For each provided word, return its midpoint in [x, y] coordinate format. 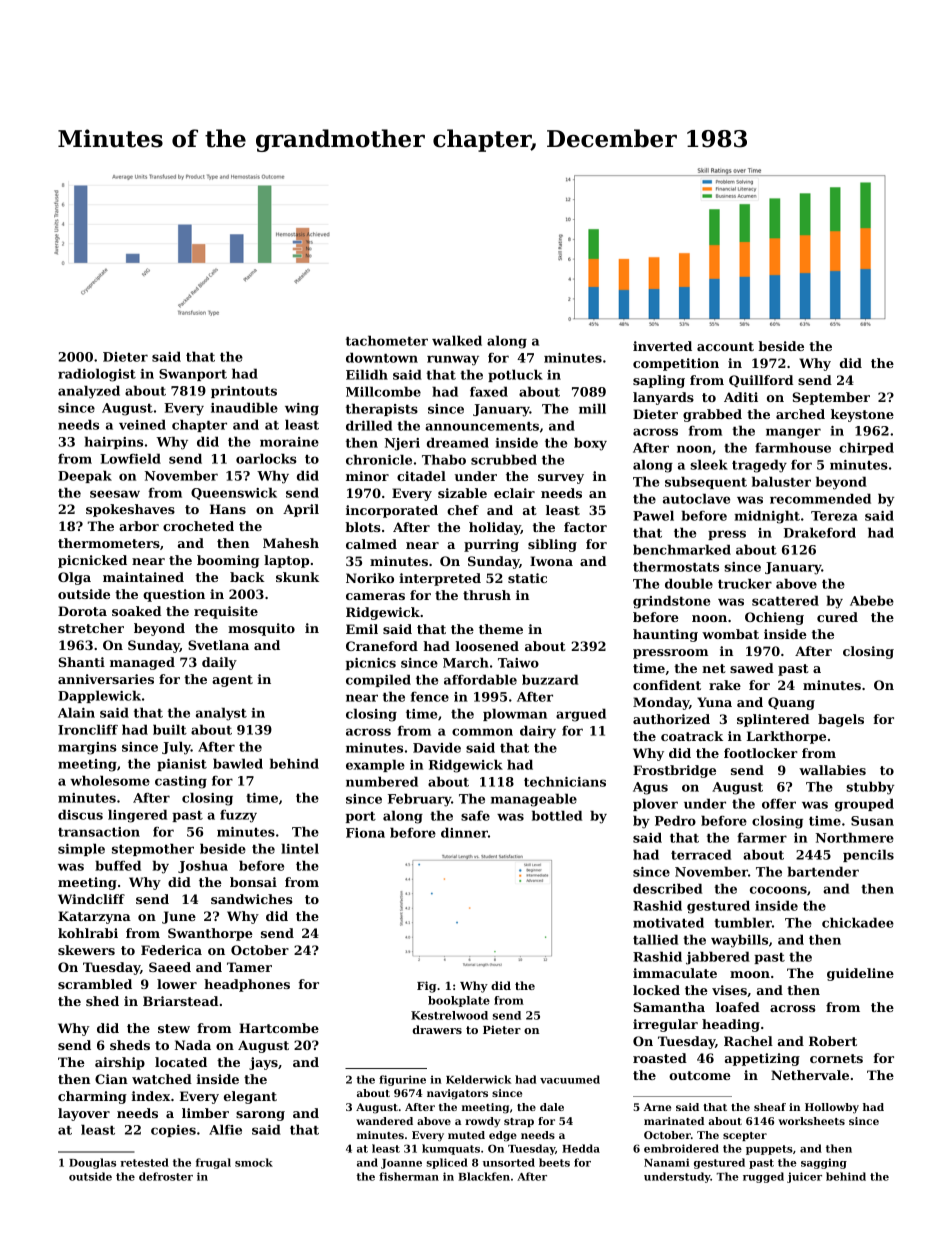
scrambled [95, 984]
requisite [226, 612]
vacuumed [570, 1079]
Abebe [872, 600]
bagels [841, 720]
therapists [382, 409]
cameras [375, 596]
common [482, 732]
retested [144, 1162]
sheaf [770, 1107]
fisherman [409, 1176]
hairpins [114, 442]
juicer [804, 1177]
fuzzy [238, 816]
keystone [862, 415]
